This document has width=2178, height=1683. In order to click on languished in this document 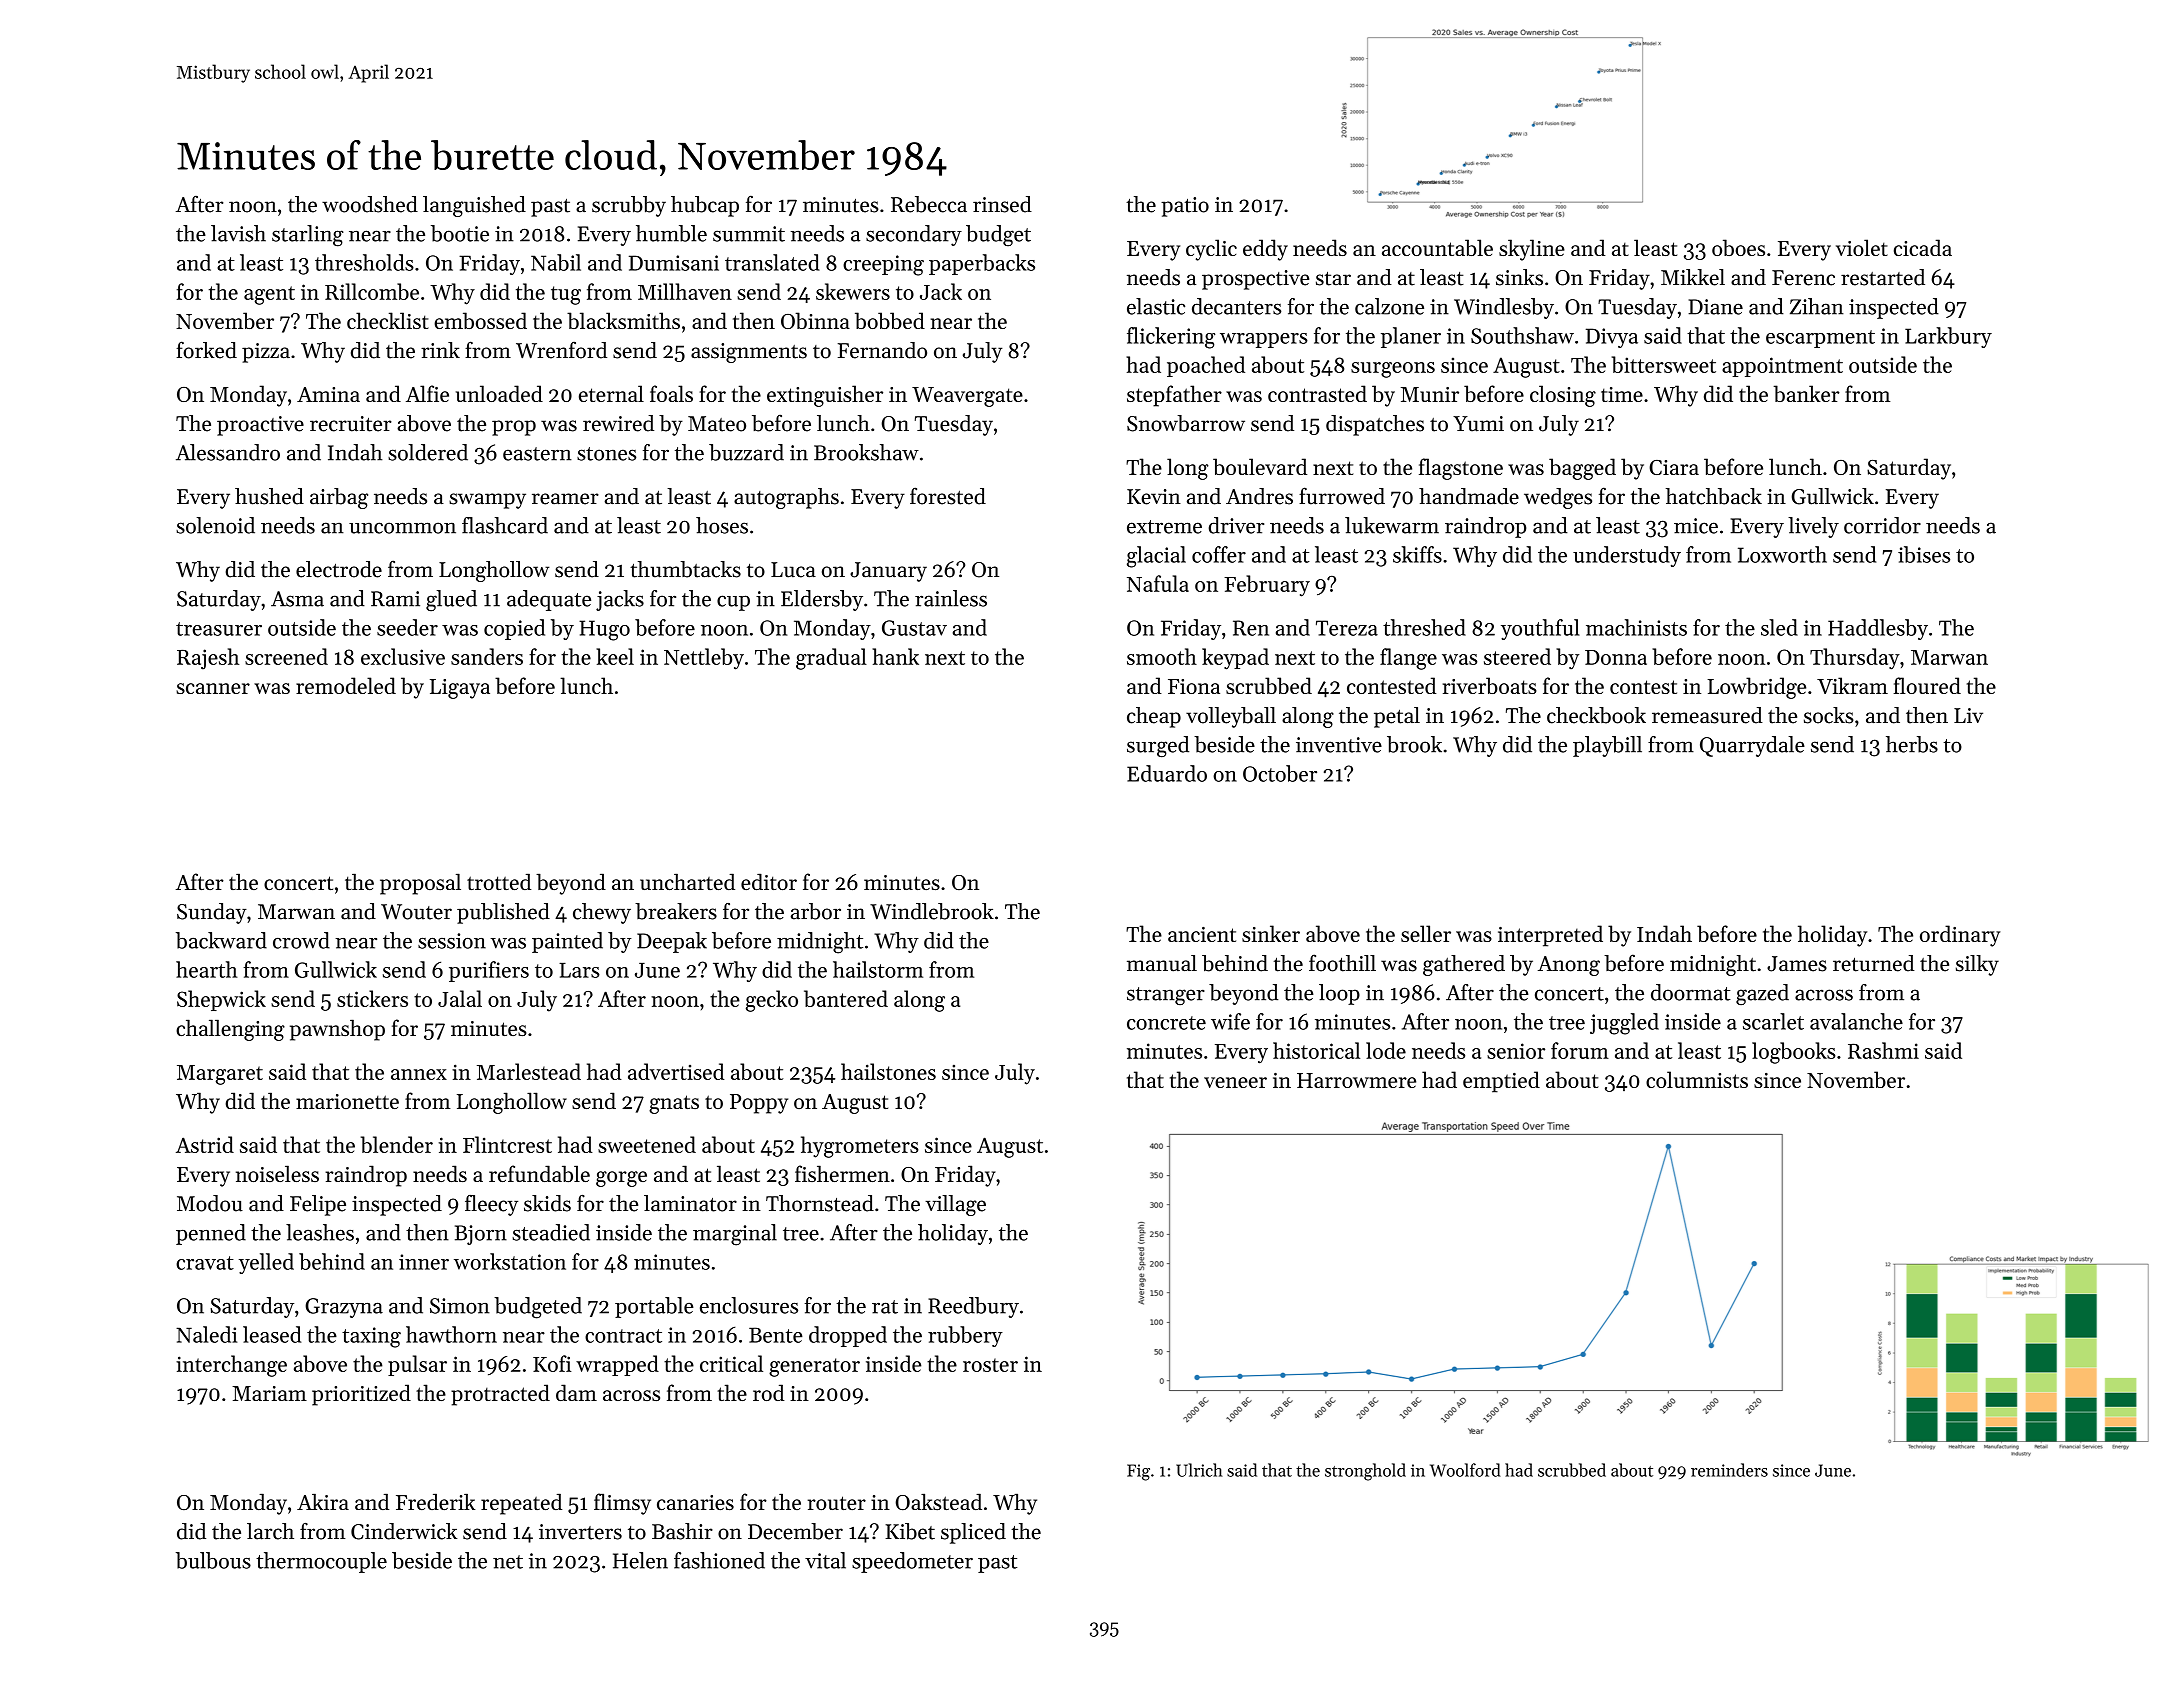, I will do `click(474, 206)`.
